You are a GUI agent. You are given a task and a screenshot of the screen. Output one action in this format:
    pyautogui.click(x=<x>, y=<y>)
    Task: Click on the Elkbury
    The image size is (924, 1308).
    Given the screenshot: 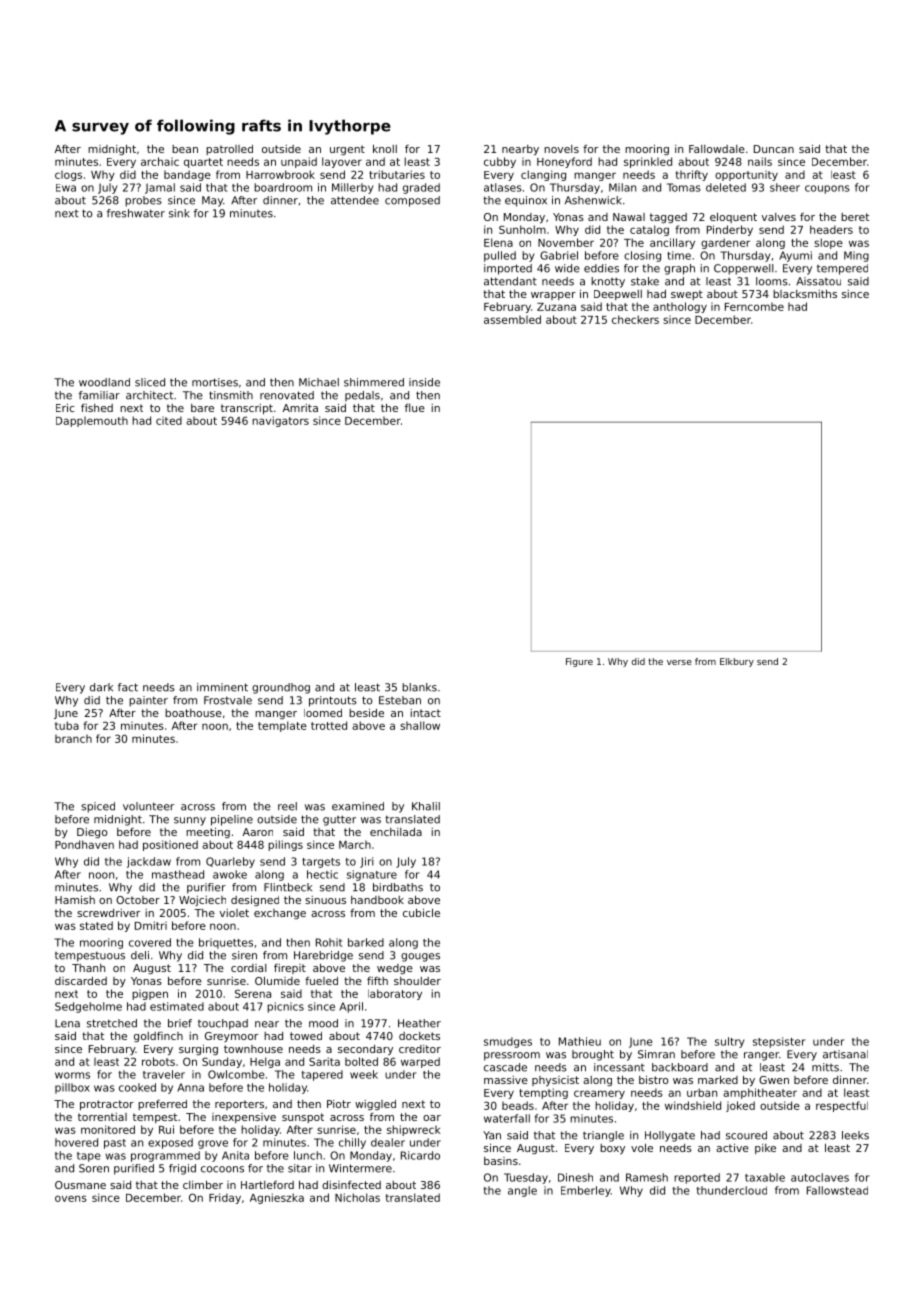 What is the action you would take?
    pyautogui.click(x=737, y=662)
